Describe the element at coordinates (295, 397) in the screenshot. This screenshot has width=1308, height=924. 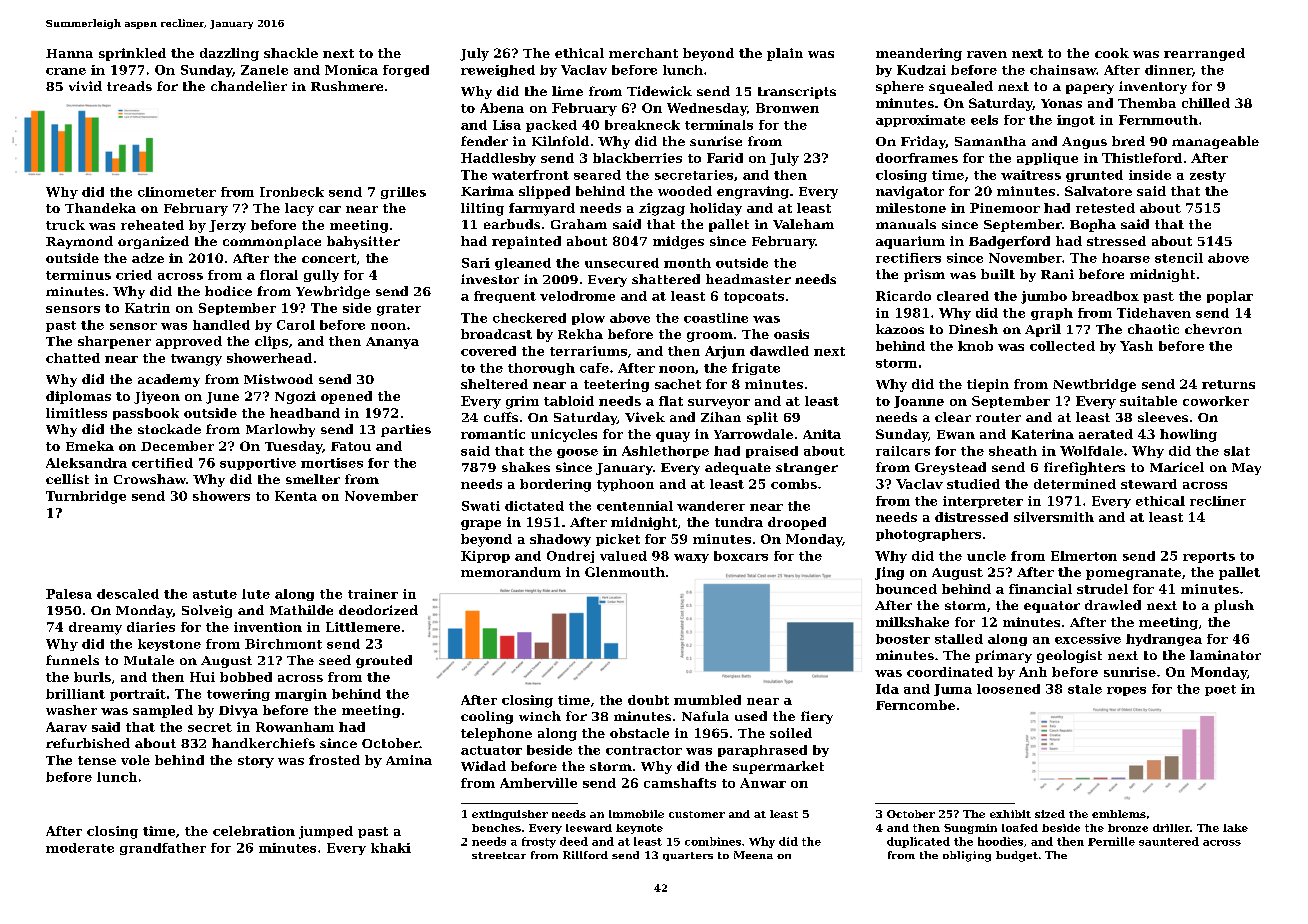
I see `Ngozi` at that location.
